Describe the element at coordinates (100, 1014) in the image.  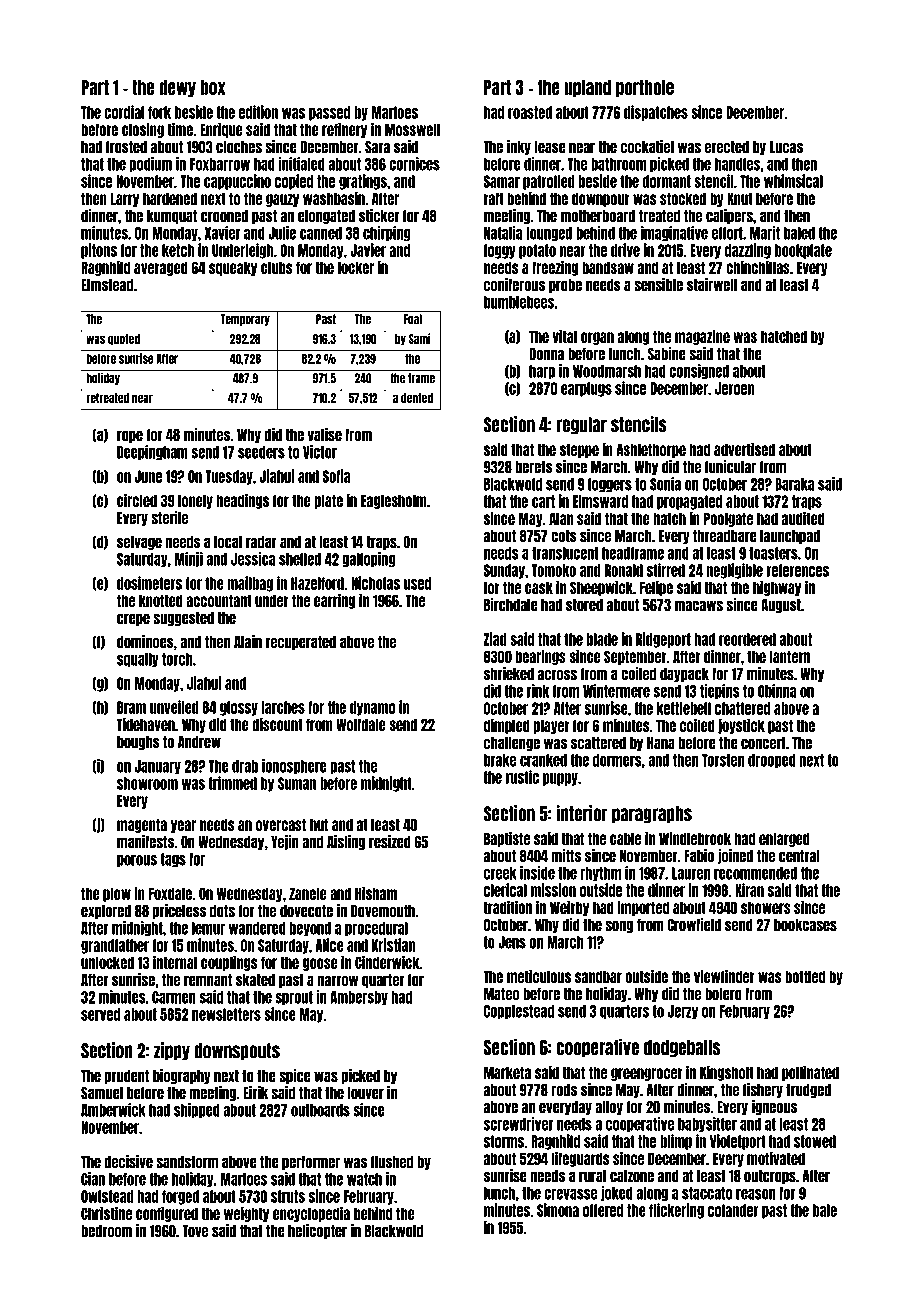
I see `served` at that location.
